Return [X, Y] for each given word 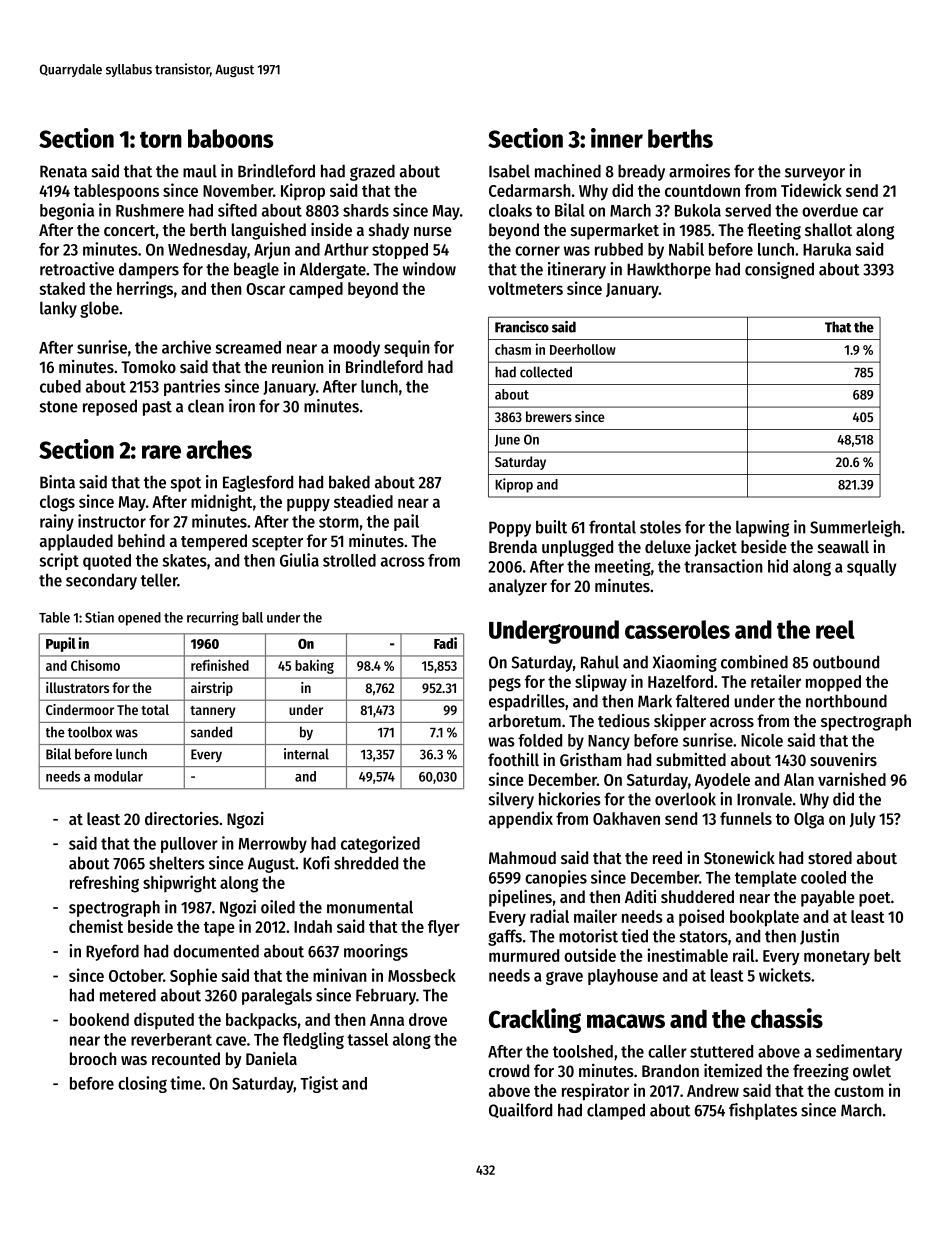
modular [118, 776]
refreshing [104, 884]
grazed [372, 172]
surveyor [815, 174]
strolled [349, 560]
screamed [248, 347]
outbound [846, 662]
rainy [57, 522]
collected [546, 372]
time [185, 1083]
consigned [779, 270]
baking [314, 666]
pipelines [520, 898]
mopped [833, 683]
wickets [785, 975]
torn [161, 139]
